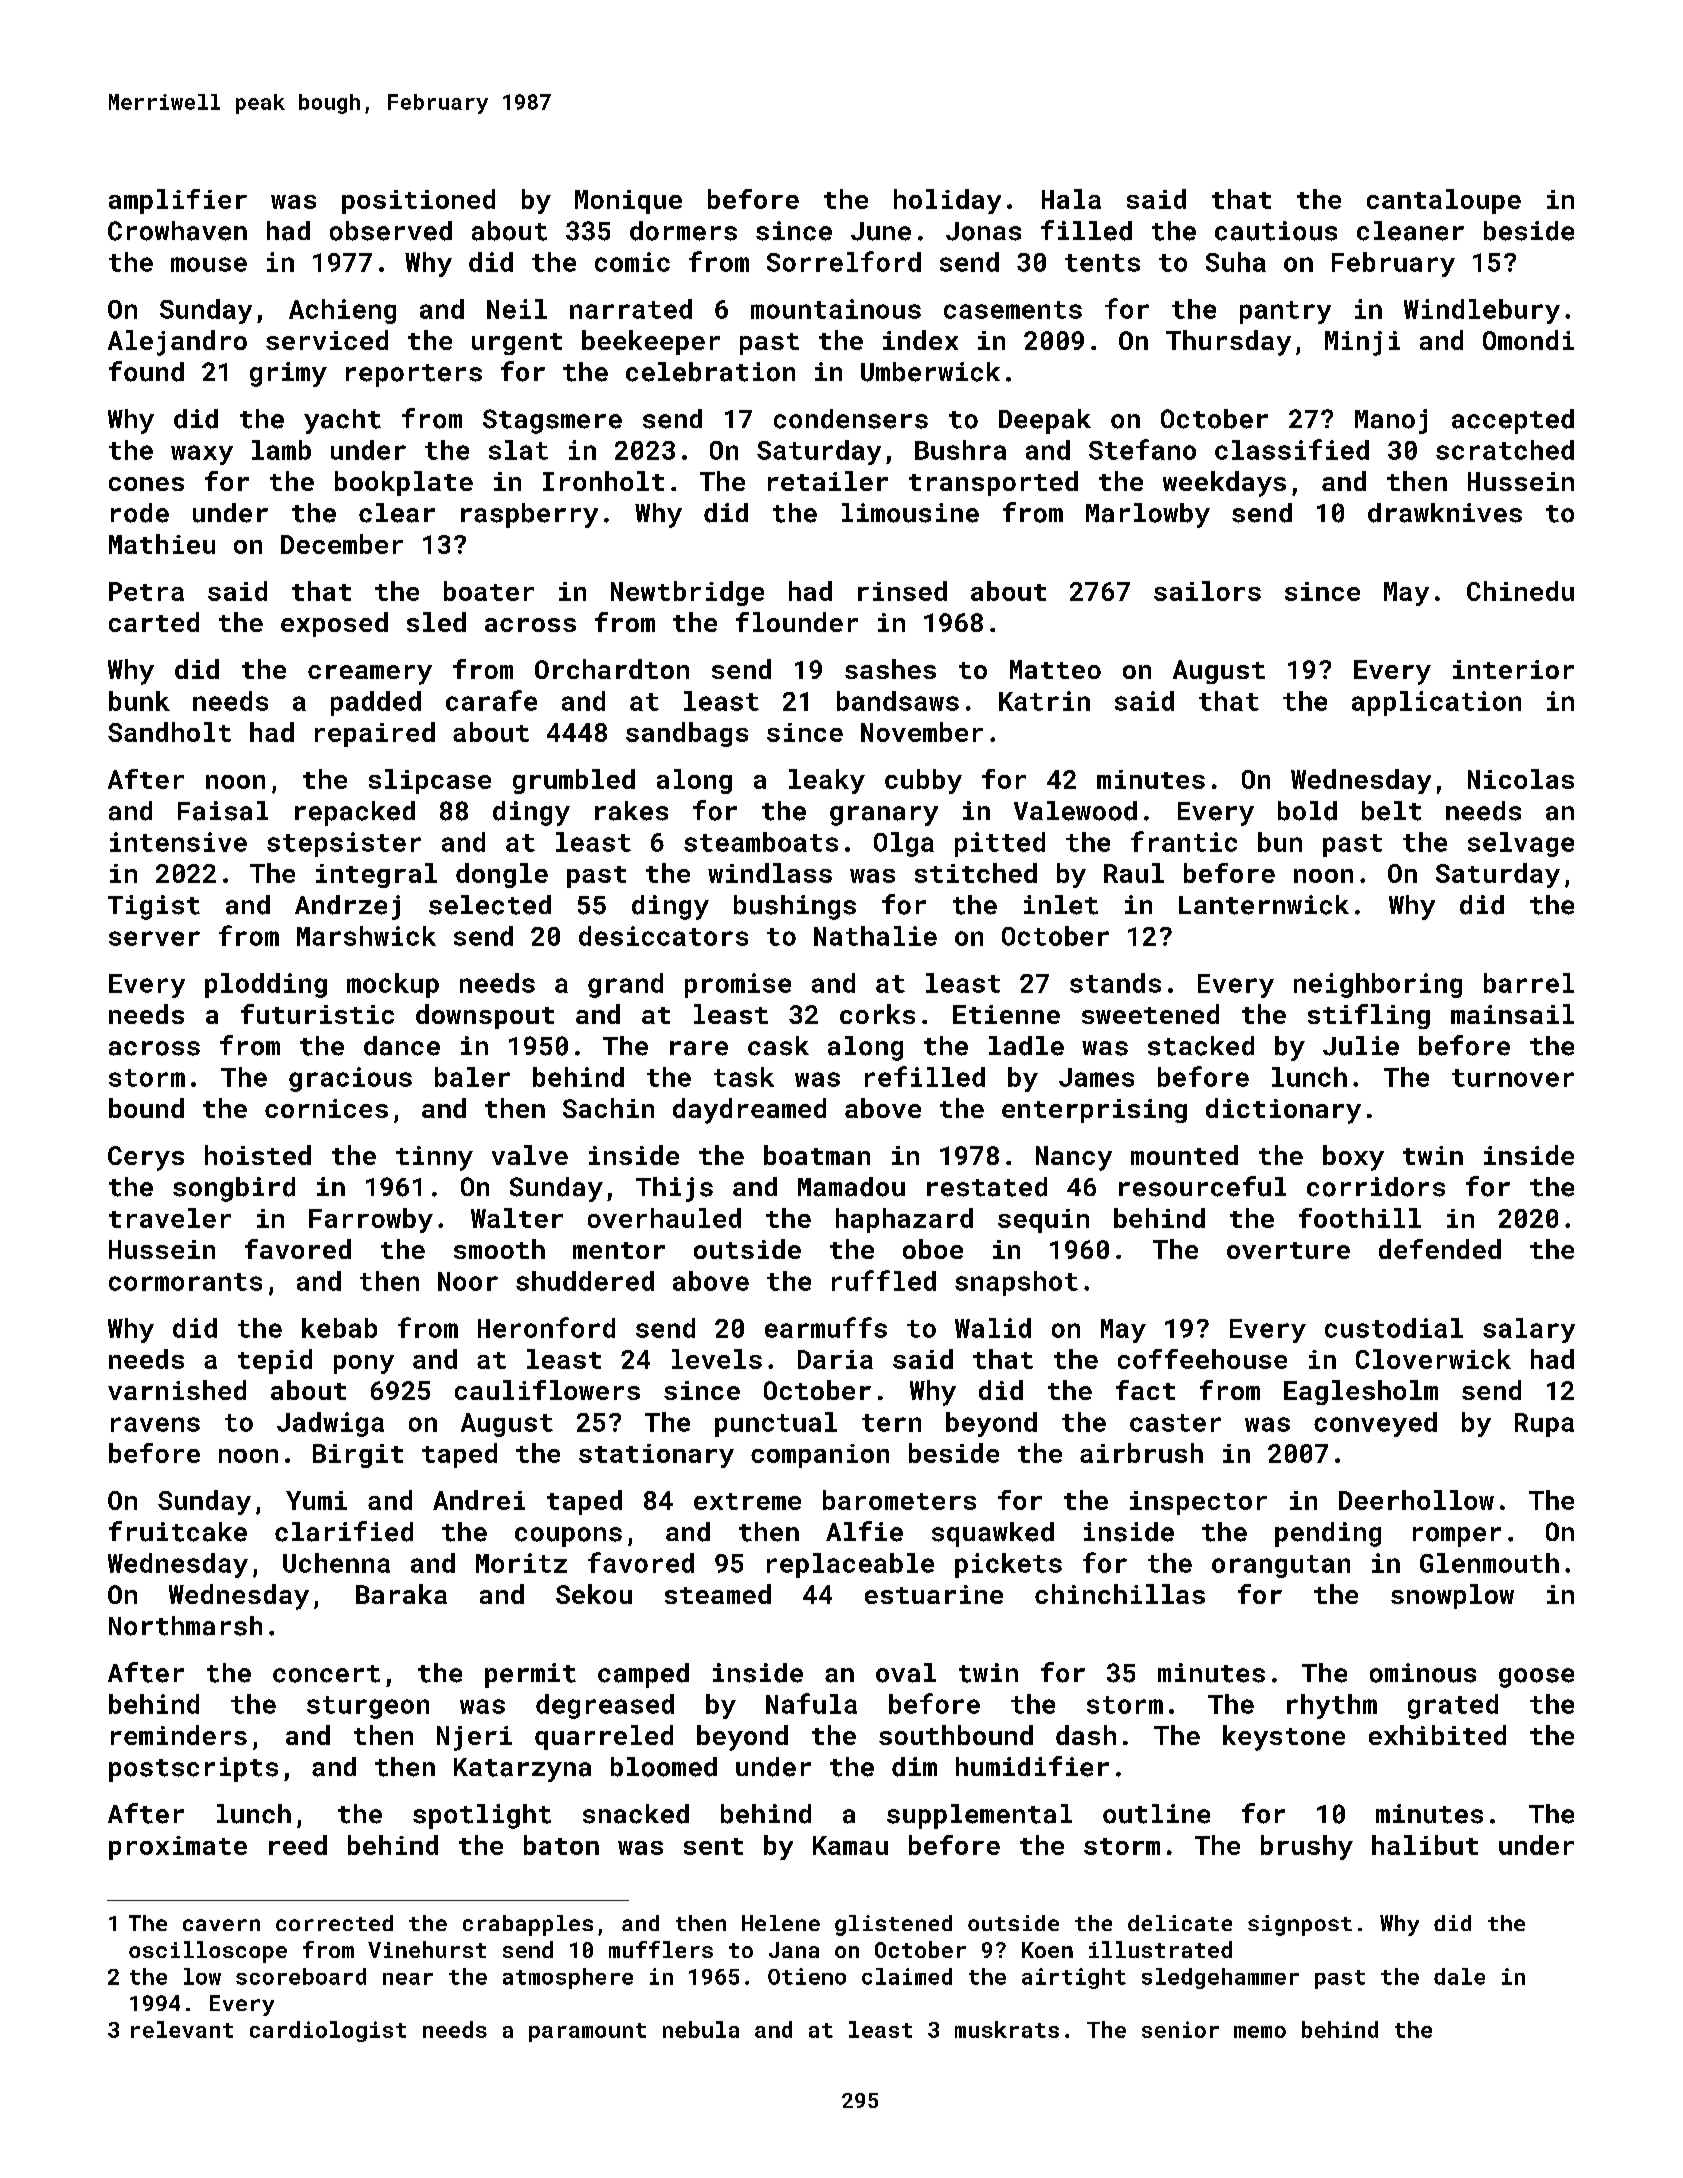 Image resolution: width=1683 pixels, height=2178 pixels. What do you see at coordinates (1276, 231) in the document?
I see `cautious` at bounding box center [1276, 231].
